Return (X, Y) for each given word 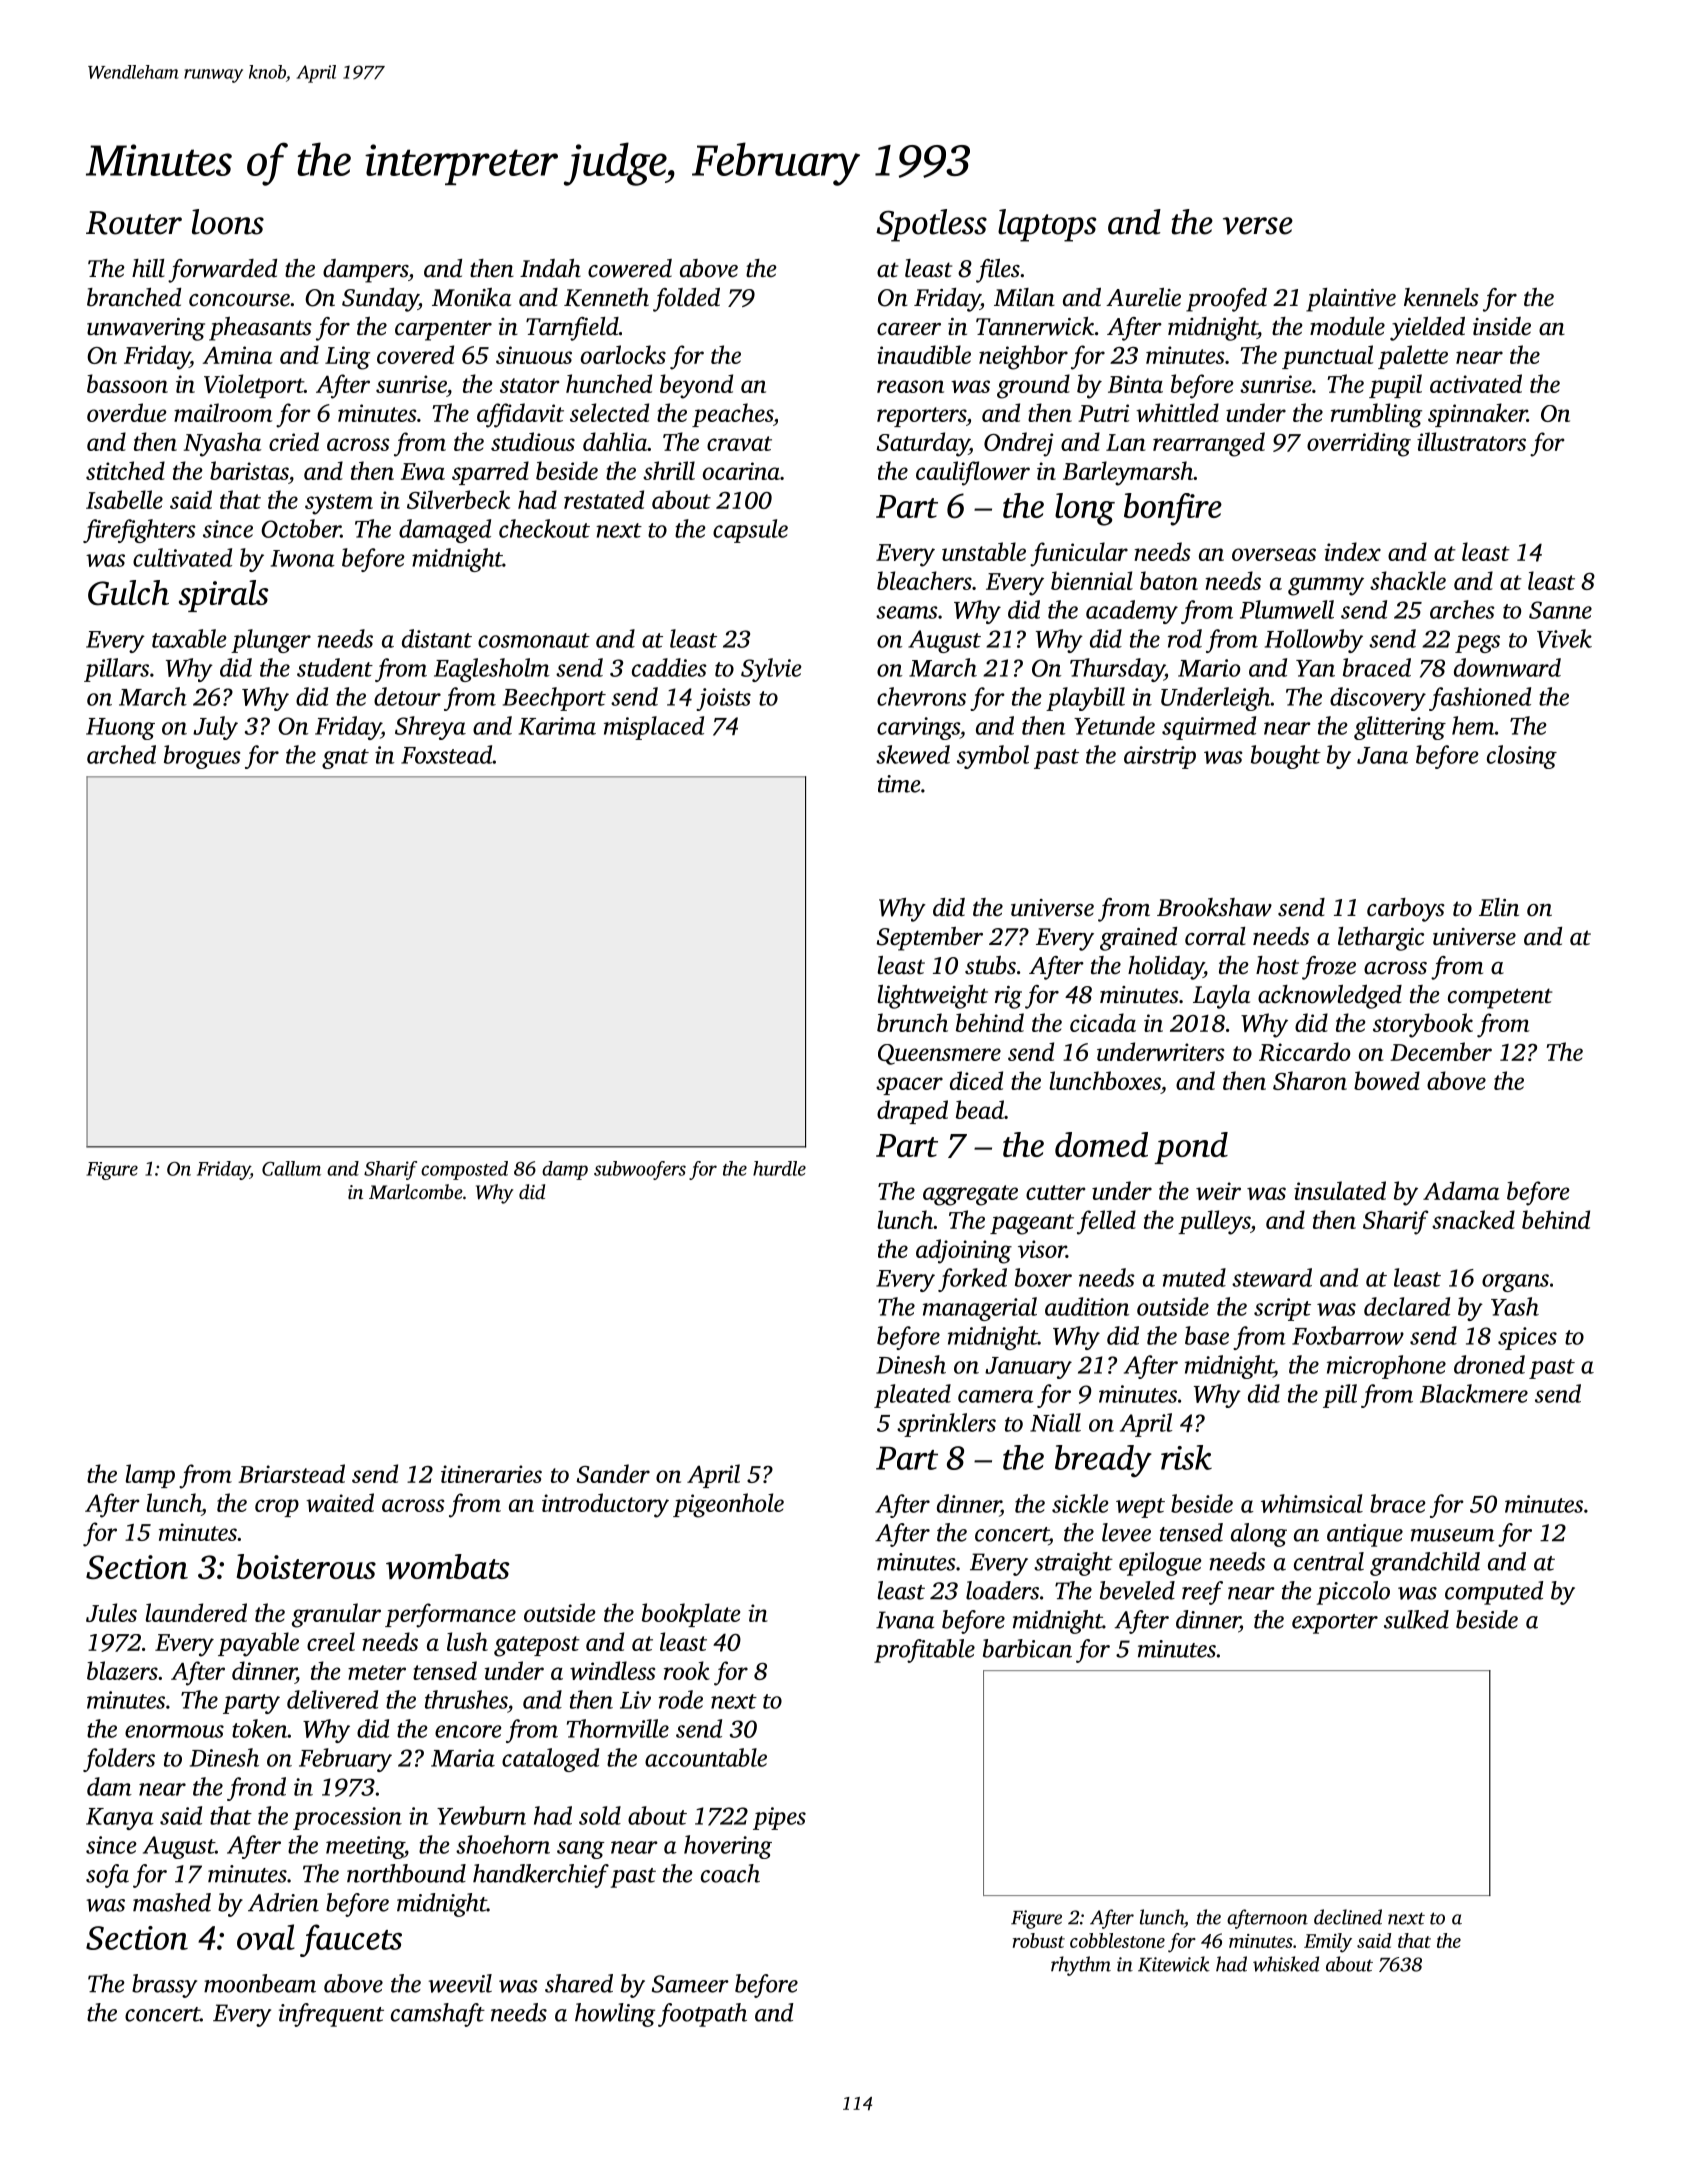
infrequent (331, 2015)
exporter (1335, 1624)
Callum (291, 1168)
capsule (750, 531)
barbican (1027, 1648)
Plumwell (1287, 609)
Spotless (931, 225)
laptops (1047, 225)
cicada (1103, 1022)
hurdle (779, 1168)
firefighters (139, 531)
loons (228, 222)
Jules (111, 1612)
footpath (702, 2015)
